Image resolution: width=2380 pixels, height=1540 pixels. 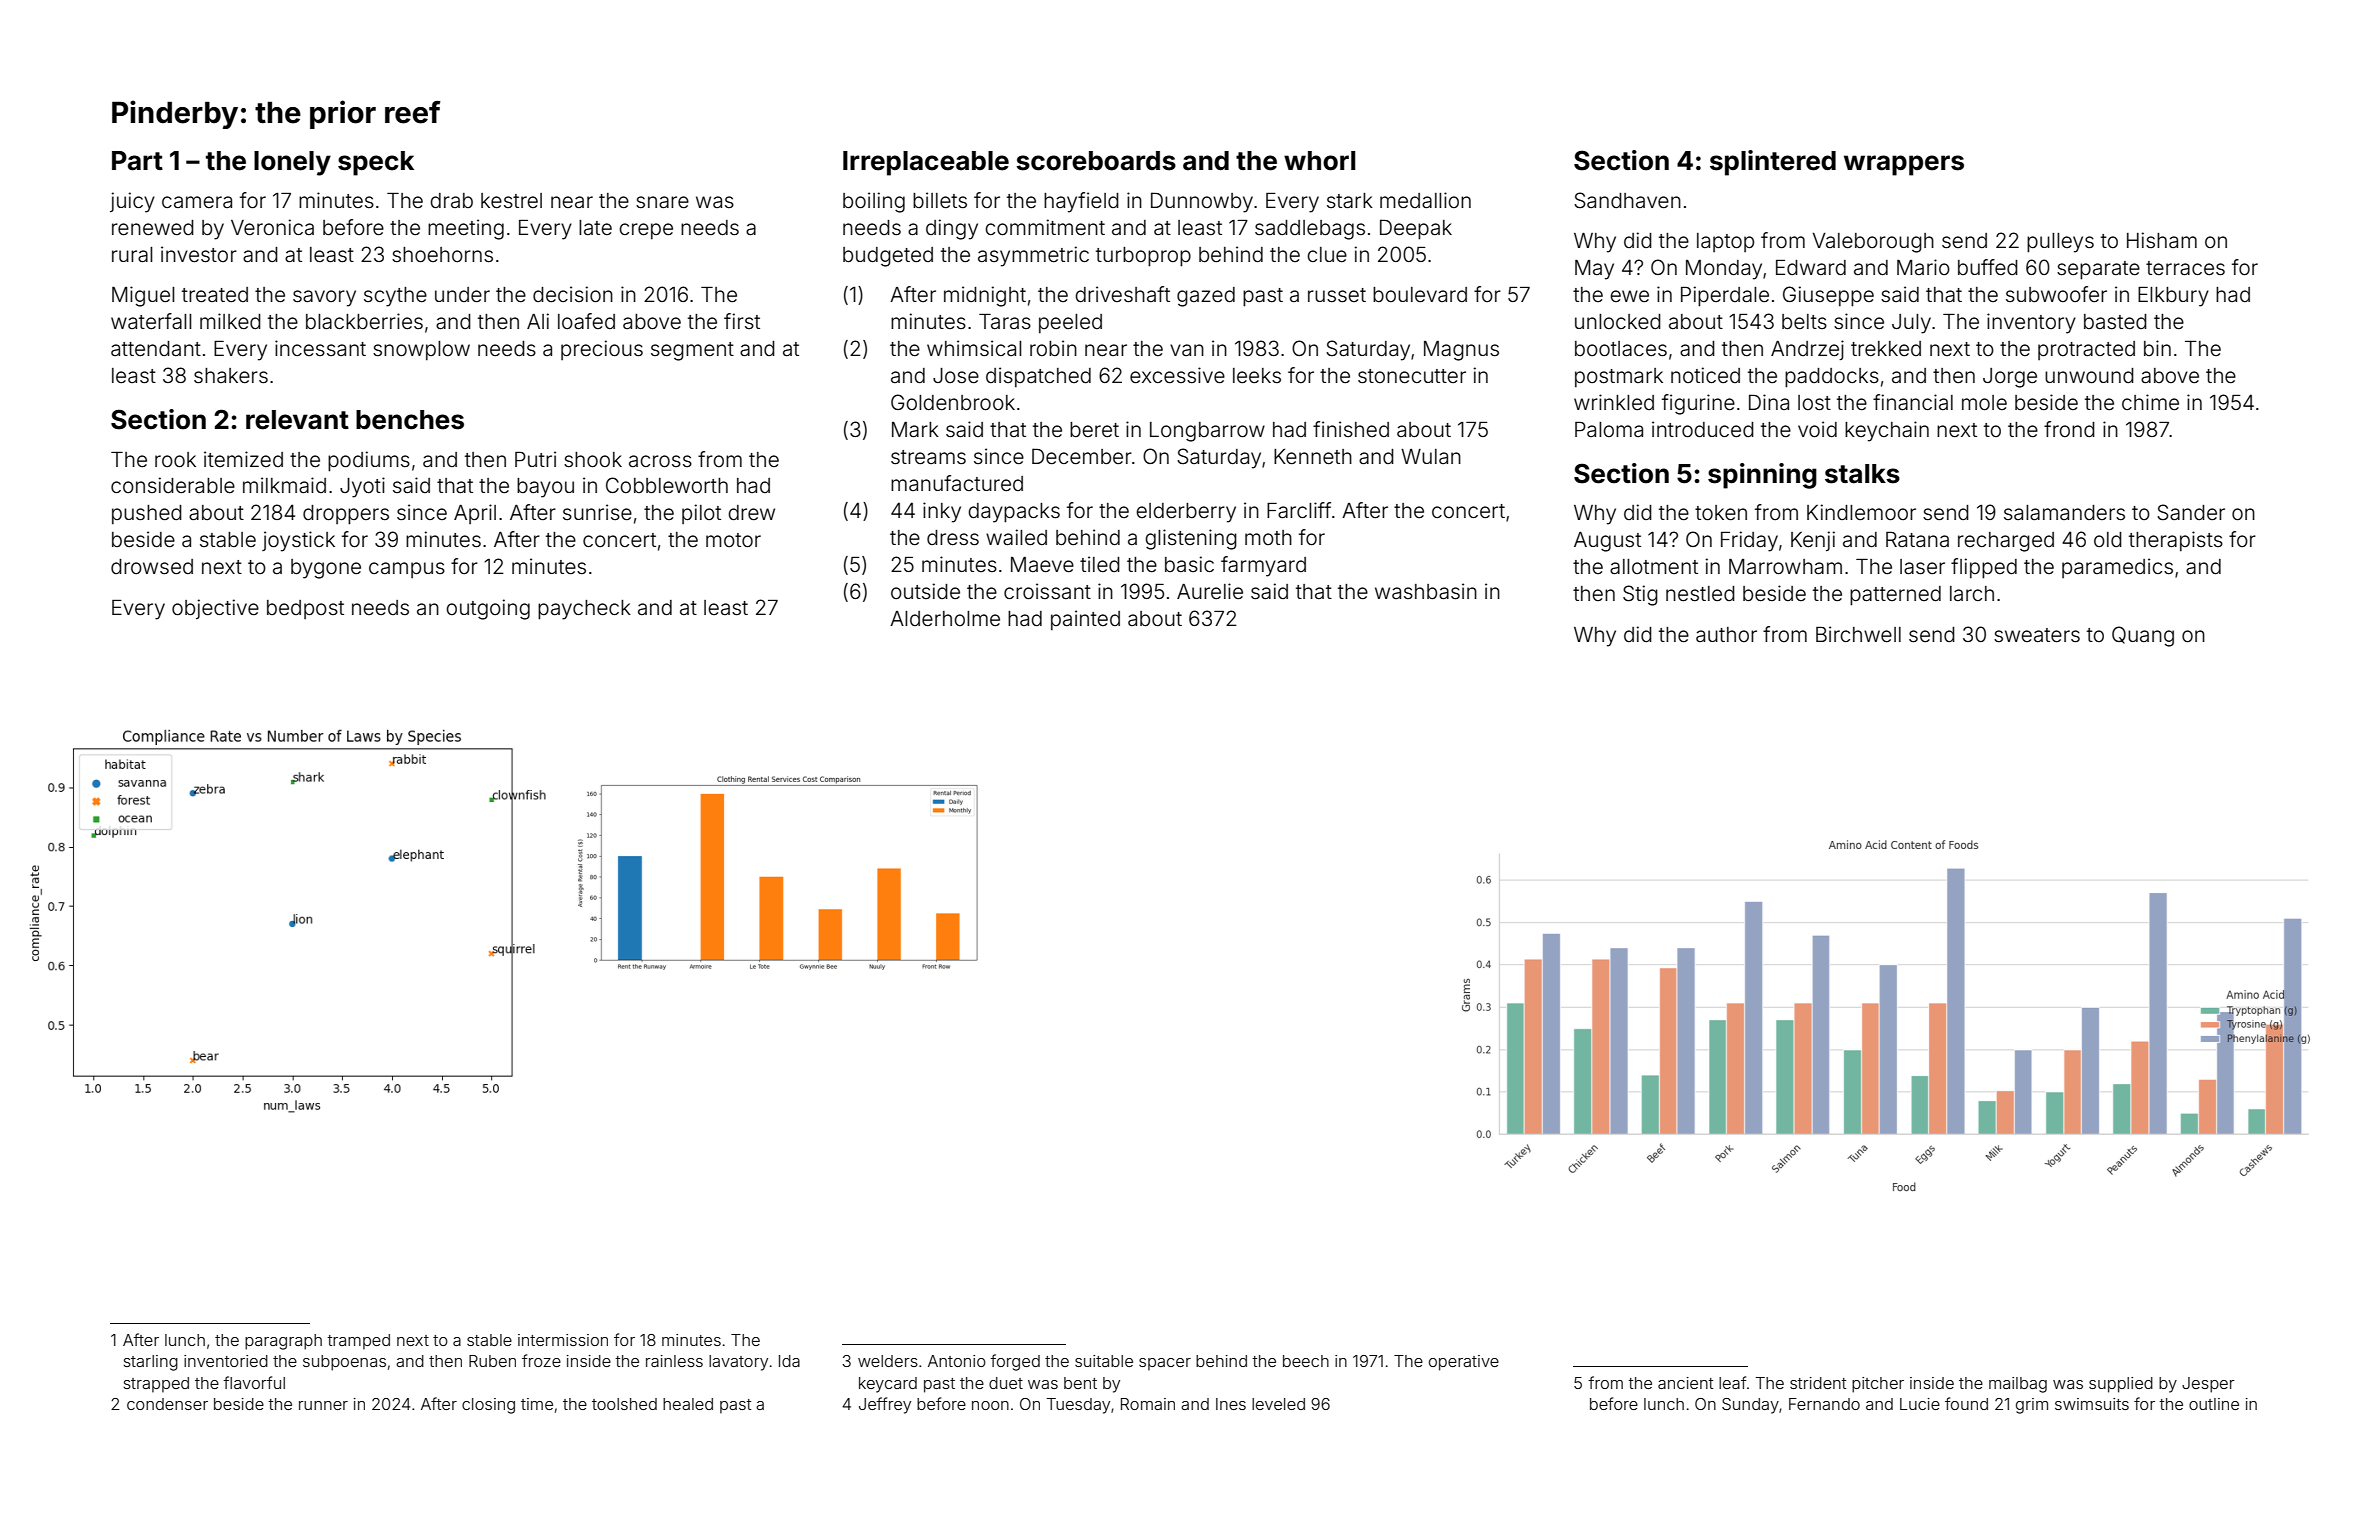 What do you see at coordinates (1818, 1383) in the document?
I see `strident` at bounding box center [1818, 1383].
